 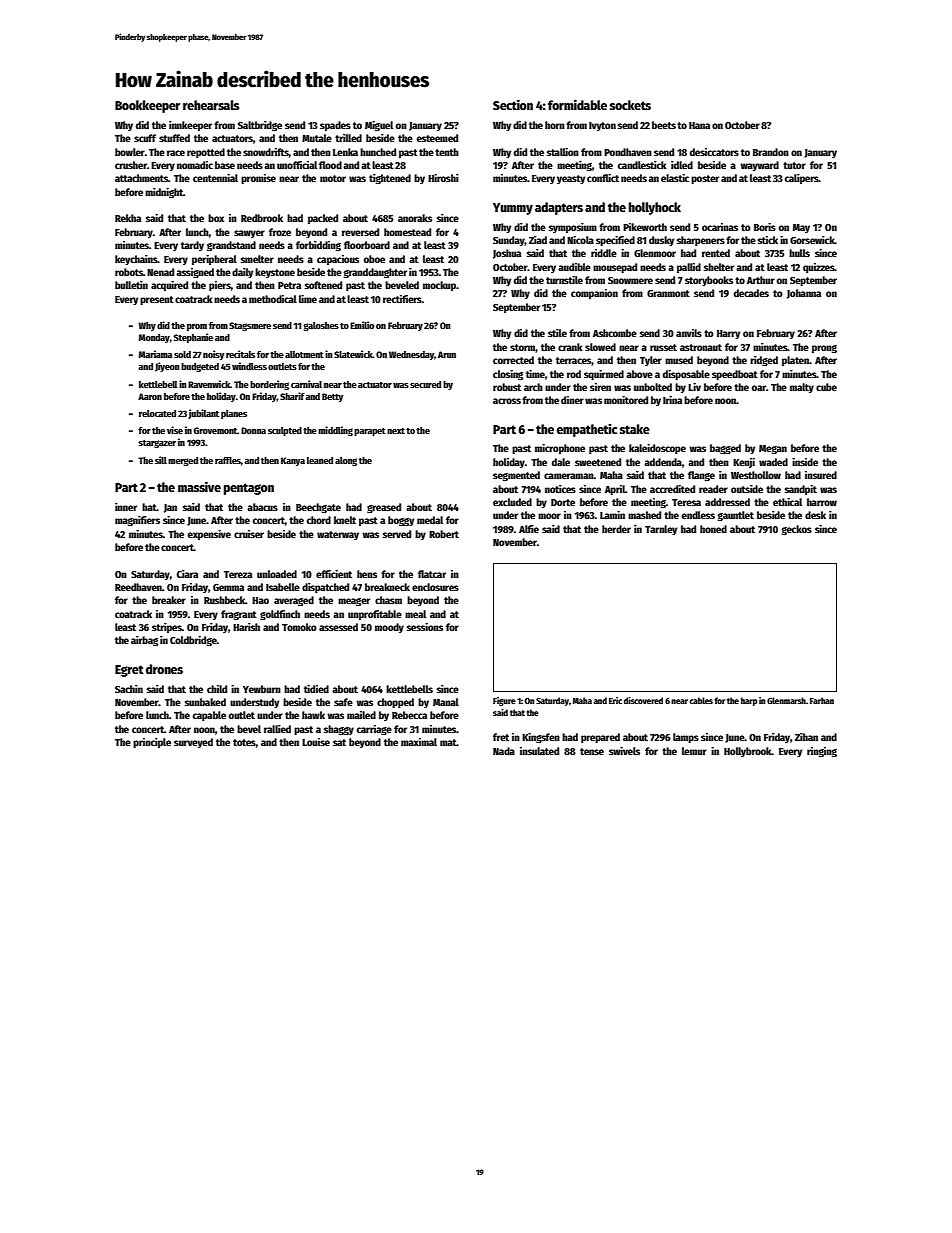 What do you see at coordinates (316, 689) in the screenshot?
I see `tidied` at bounding box center [316, 689].
